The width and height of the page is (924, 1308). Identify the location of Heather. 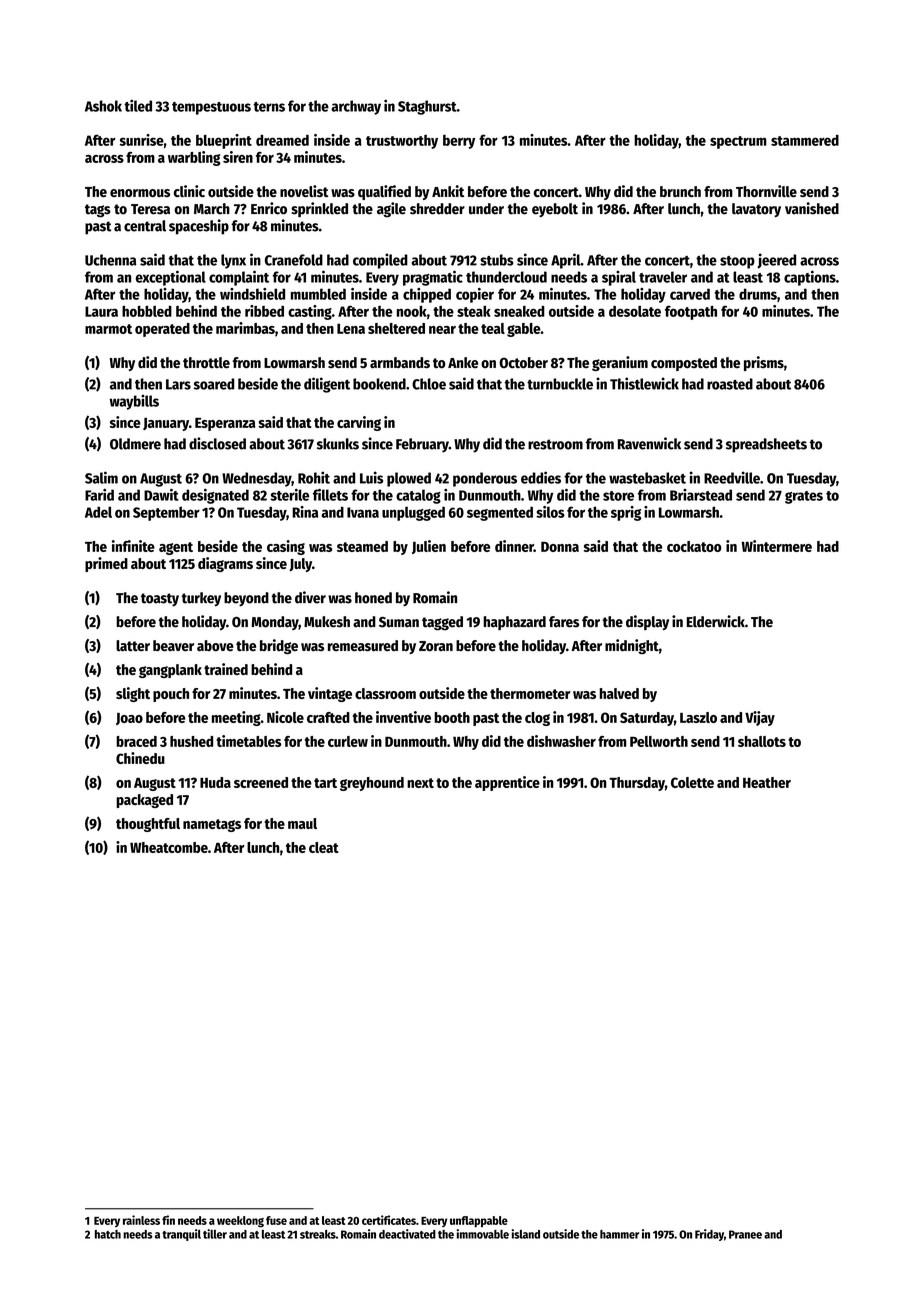
(767, 782).
